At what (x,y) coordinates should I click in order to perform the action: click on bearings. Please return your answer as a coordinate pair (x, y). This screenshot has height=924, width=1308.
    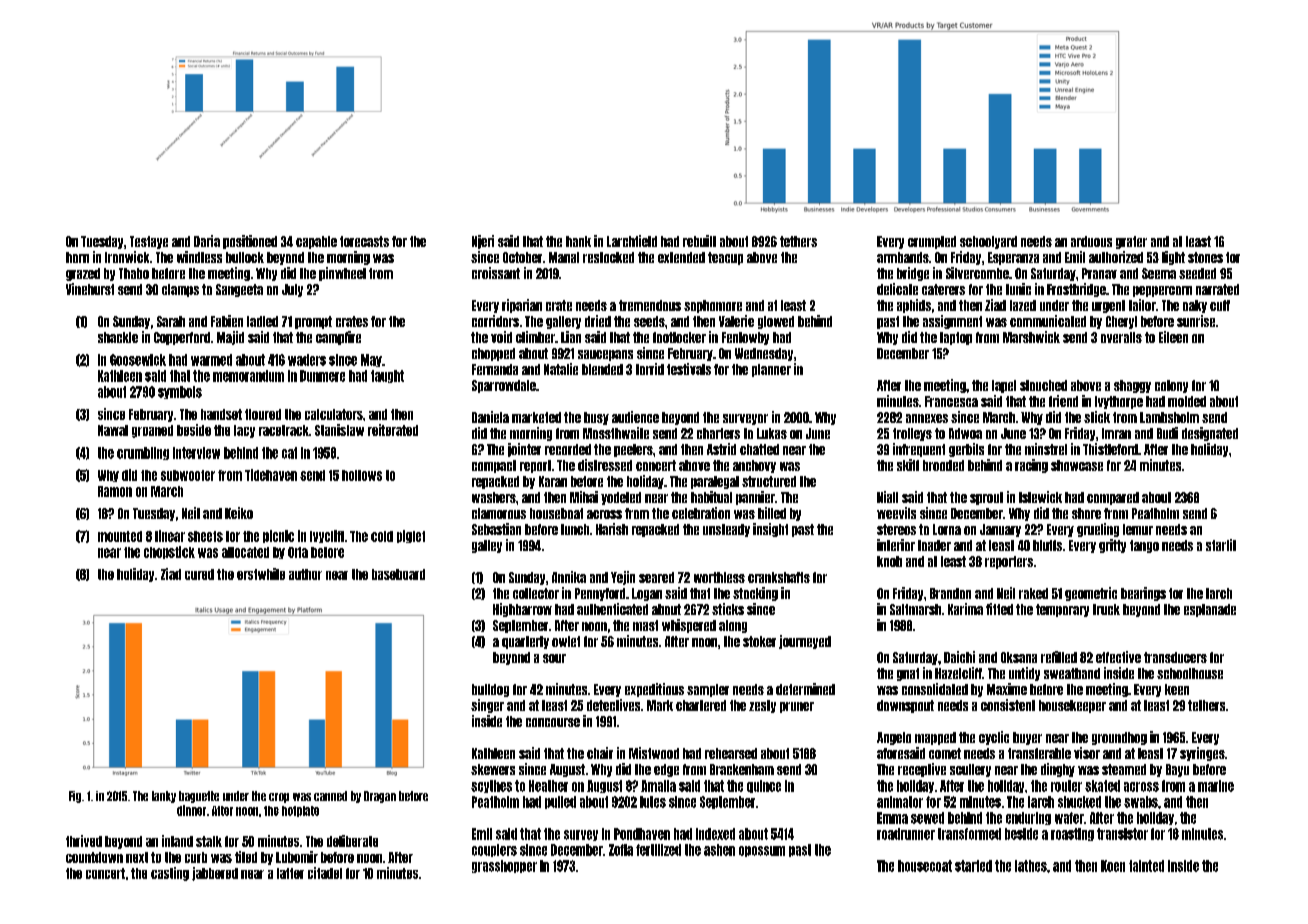
    Looking at the image, I should click on (1143, 594).
